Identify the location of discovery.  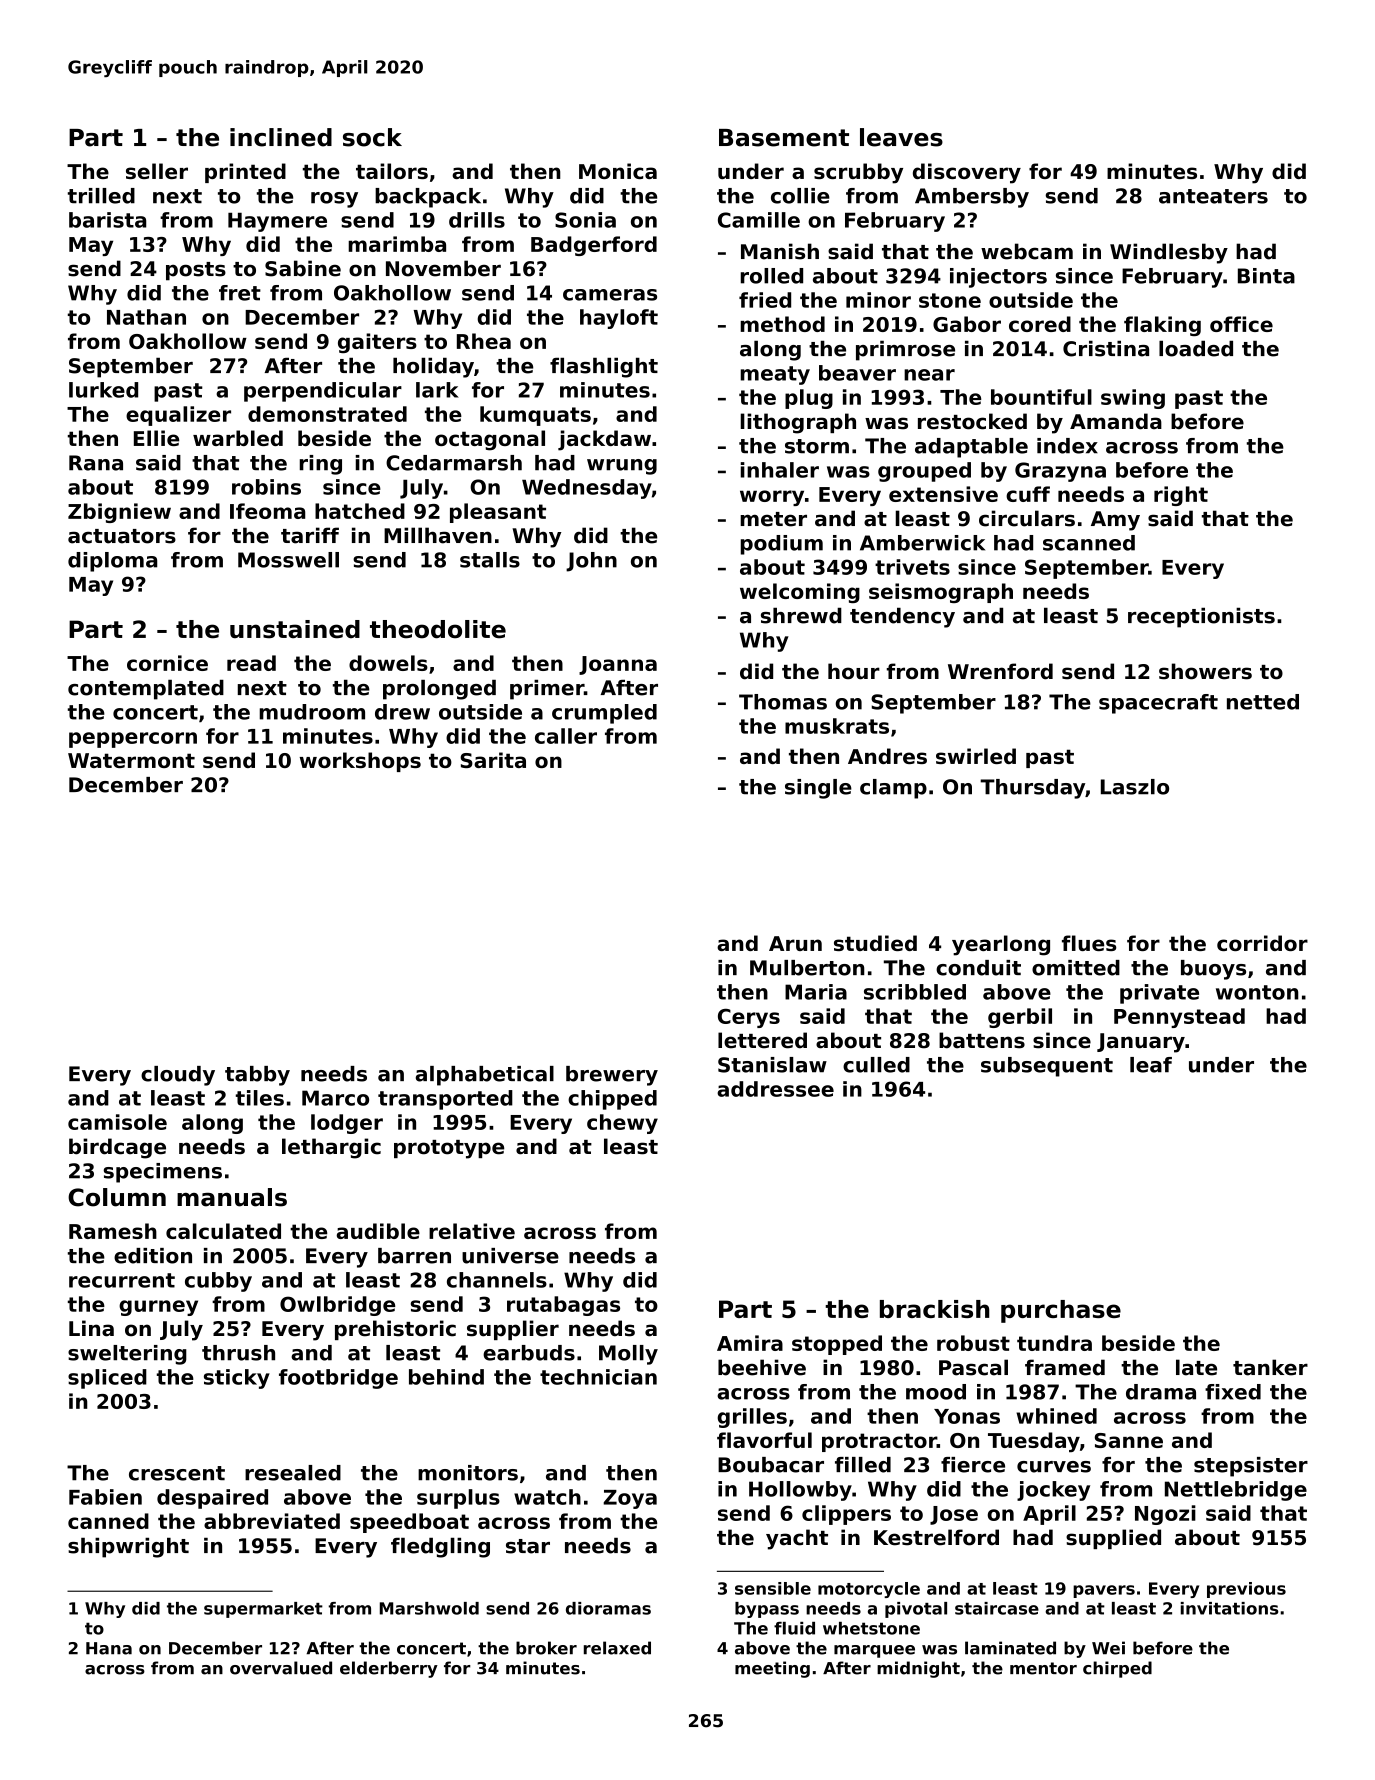
(967, 173).
